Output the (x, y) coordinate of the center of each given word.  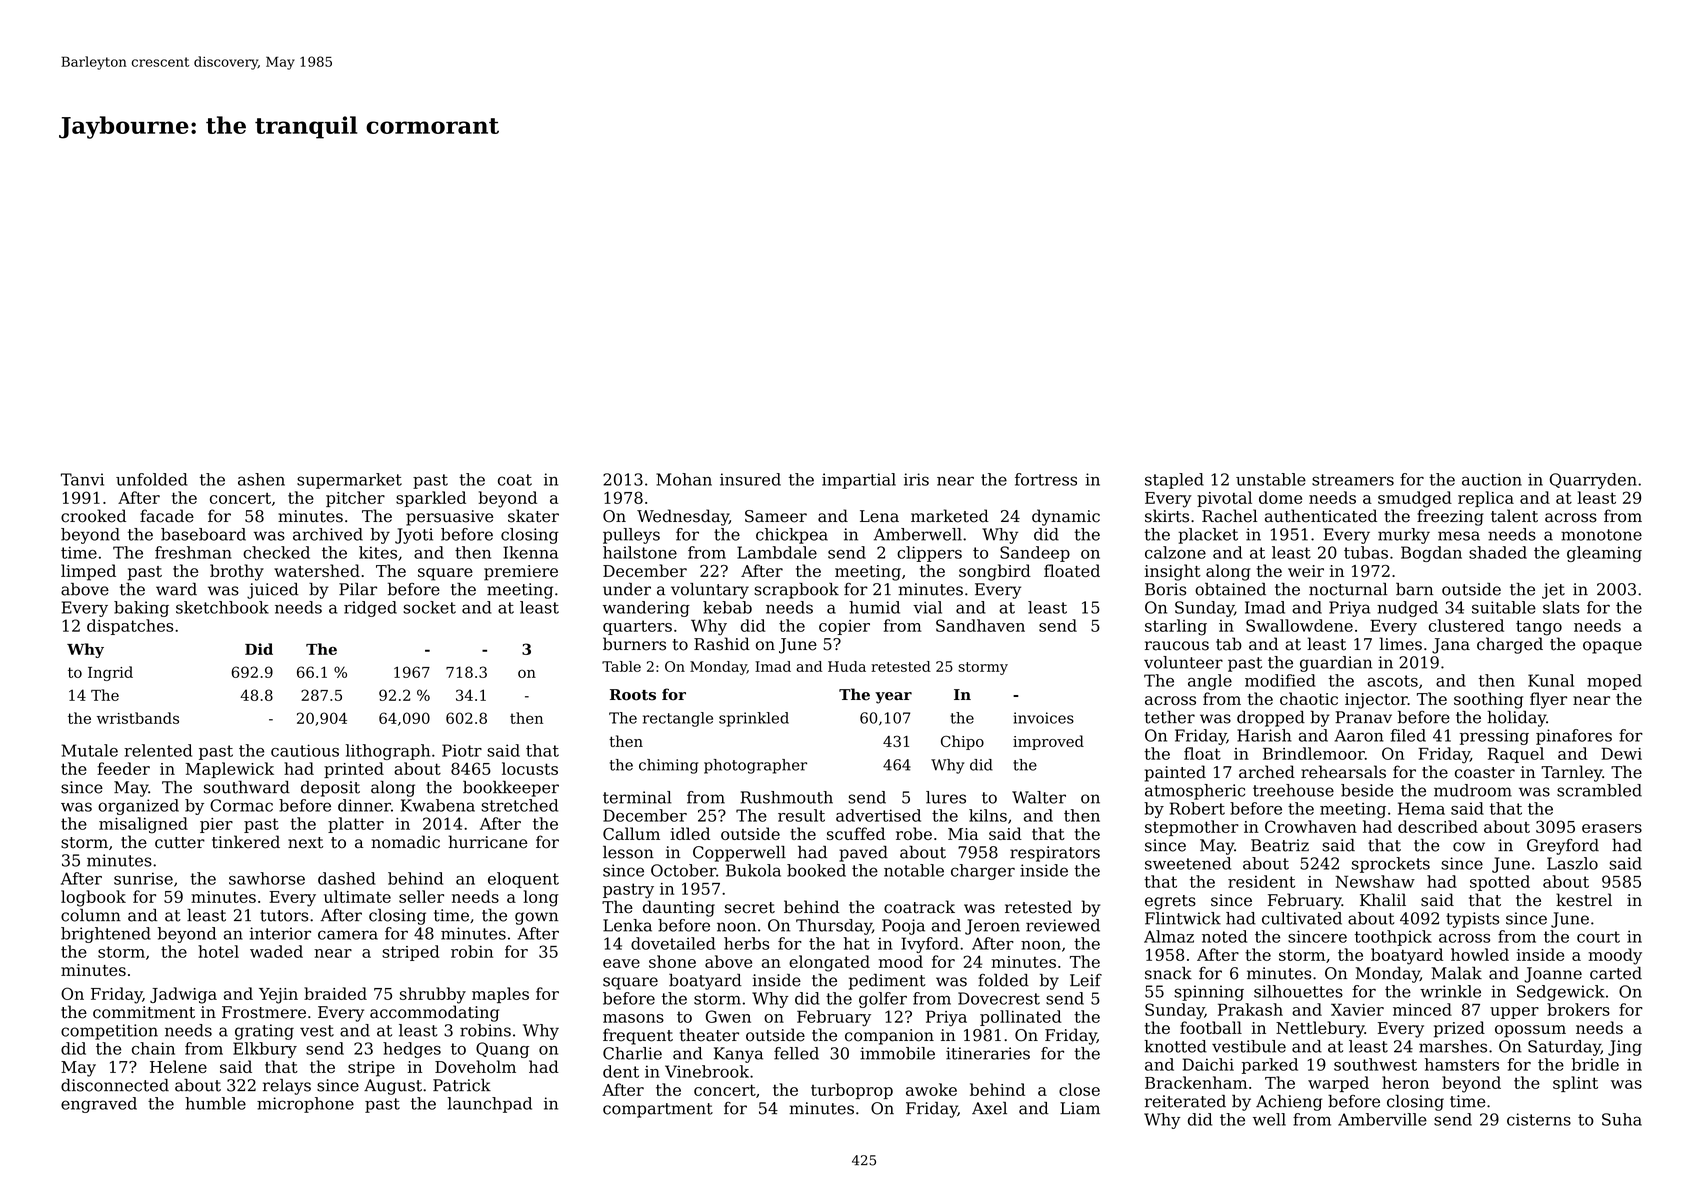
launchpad (490, 1105)
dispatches (130, 627)
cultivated (1302, 918)
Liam (1080, 1108)
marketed (950, 516)
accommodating (434, 1013)
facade (167, 516)
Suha (1622, 1119)
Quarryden (1593, 481)
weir (1306, 571)
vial (927, 607)
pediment (887, 981)
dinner (364, 805)
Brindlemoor (1314, 753)
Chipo (962, 742)
